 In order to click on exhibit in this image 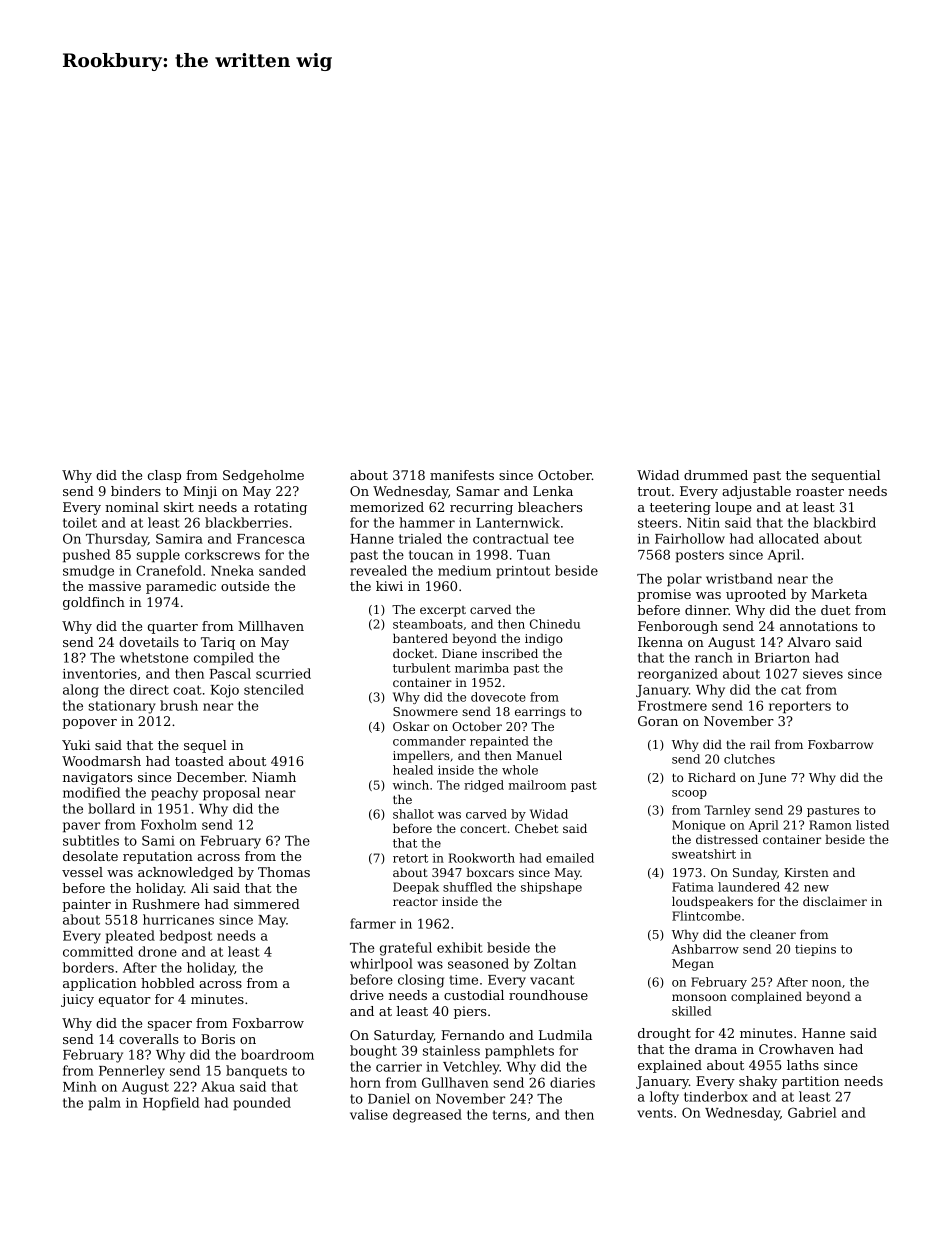, I will do `click(460, 947)`.
